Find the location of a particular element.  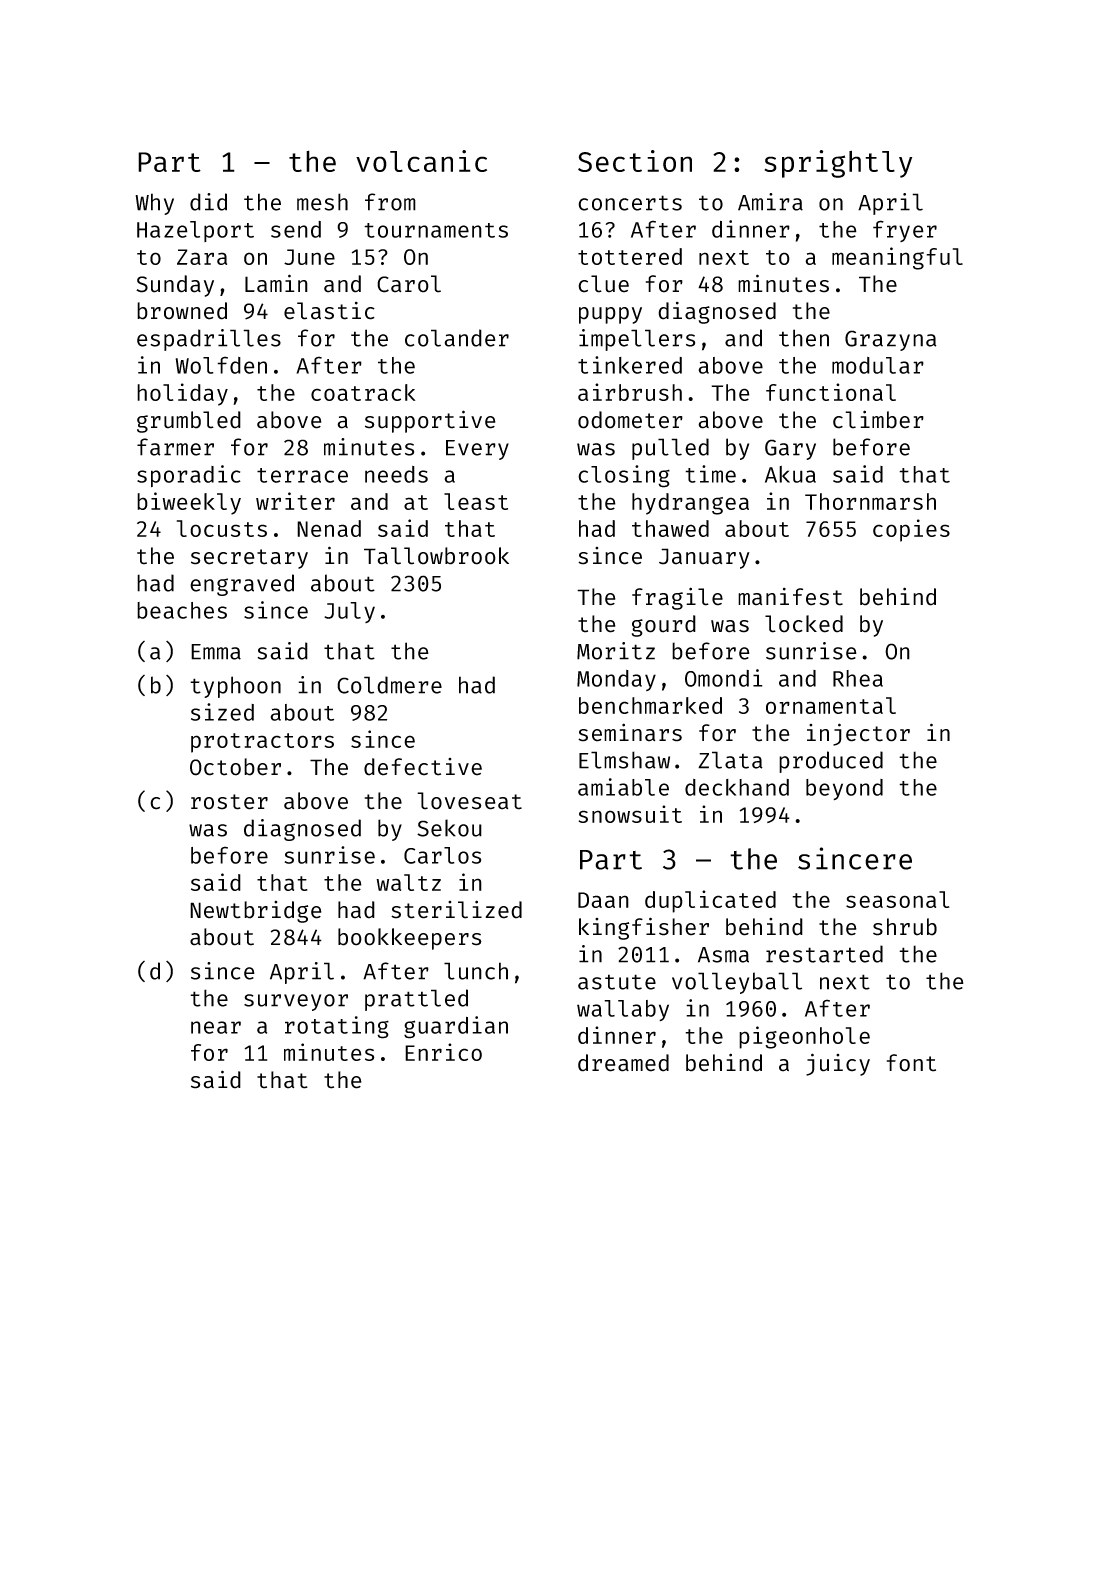

Newtbridge is located at coordinates (256, 912).
